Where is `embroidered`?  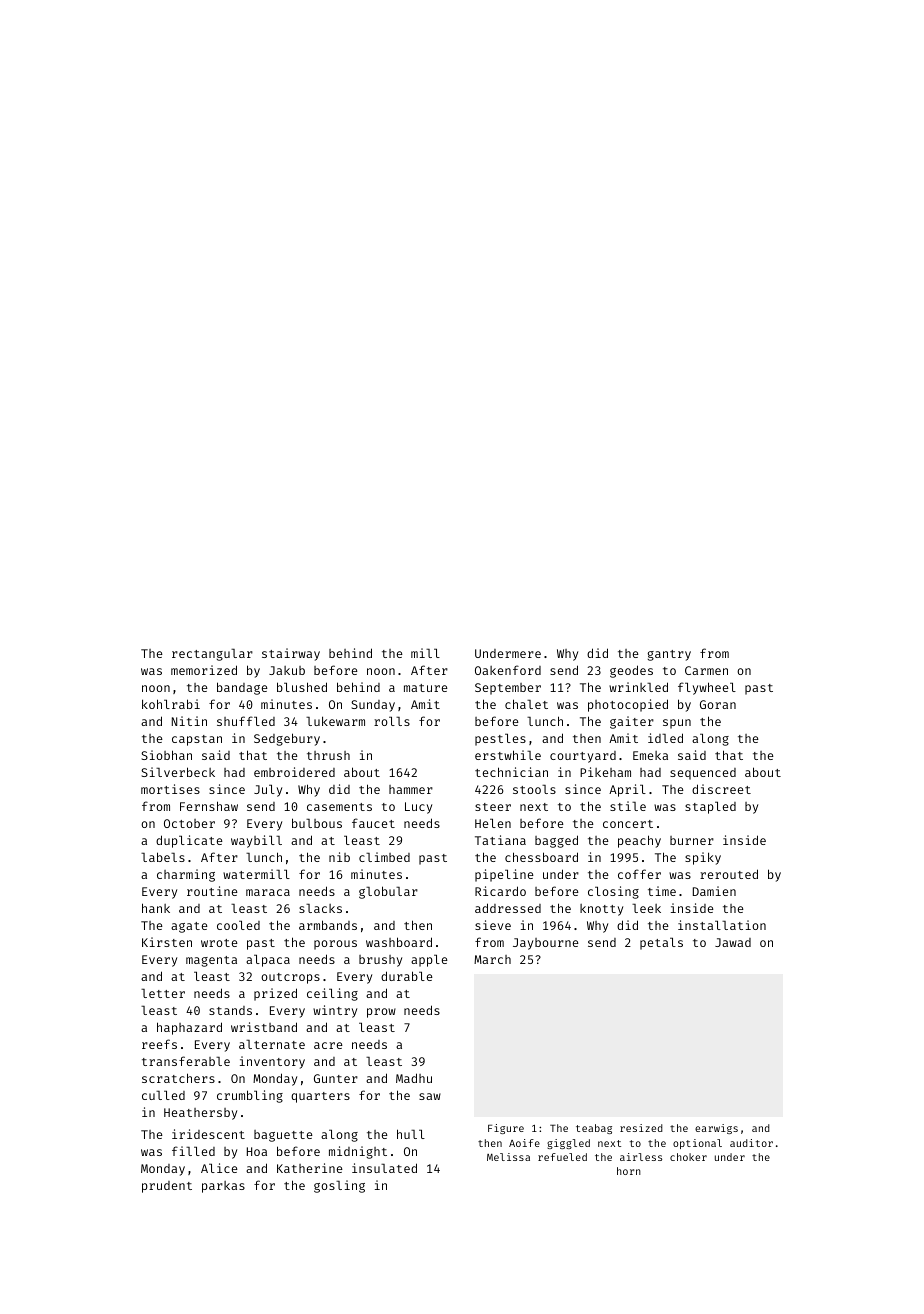
embroidered is located at coordinates (294, 772).
